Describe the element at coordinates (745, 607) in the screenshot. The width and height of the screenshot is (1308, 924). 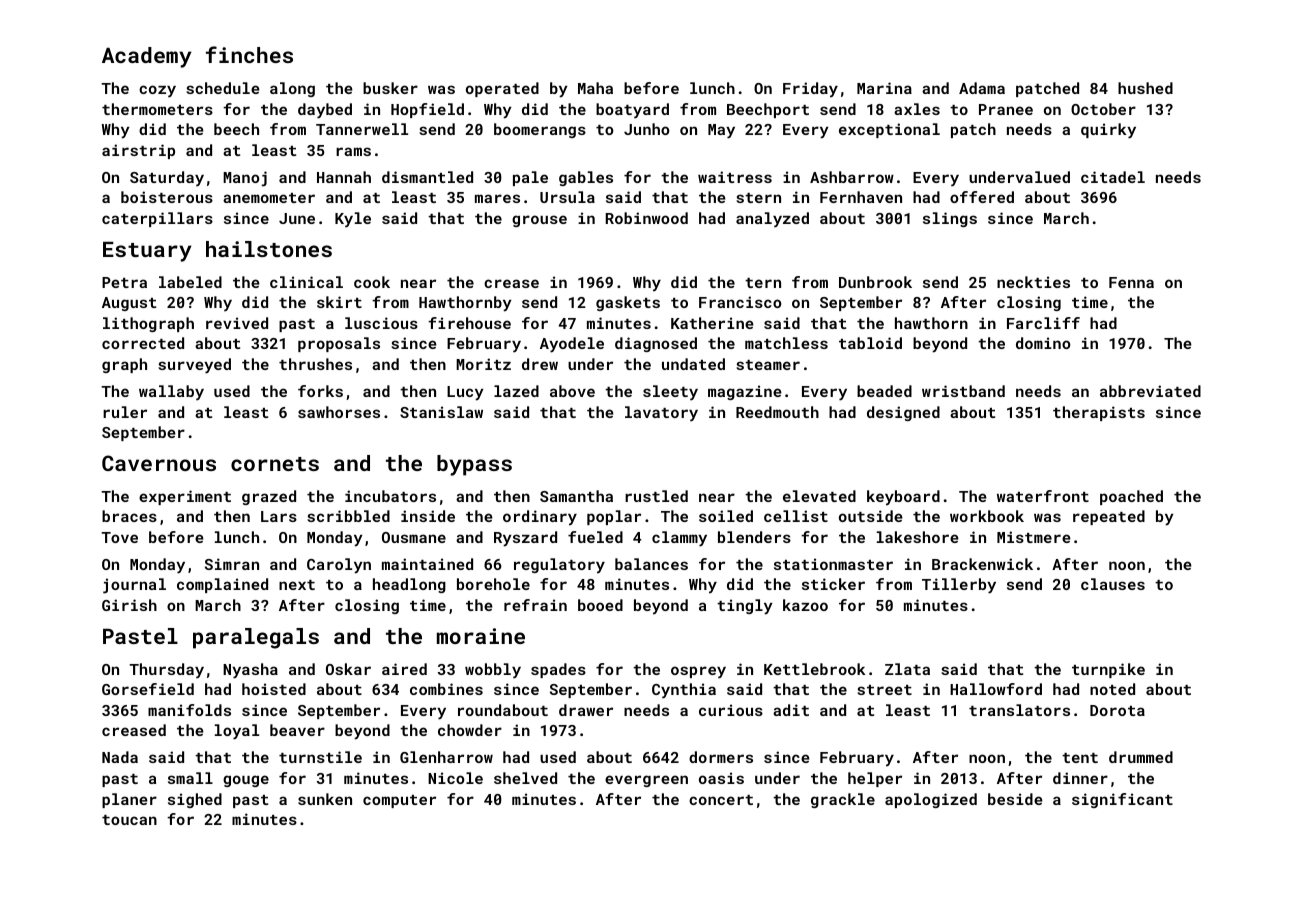
I see `tingly` at that location.
